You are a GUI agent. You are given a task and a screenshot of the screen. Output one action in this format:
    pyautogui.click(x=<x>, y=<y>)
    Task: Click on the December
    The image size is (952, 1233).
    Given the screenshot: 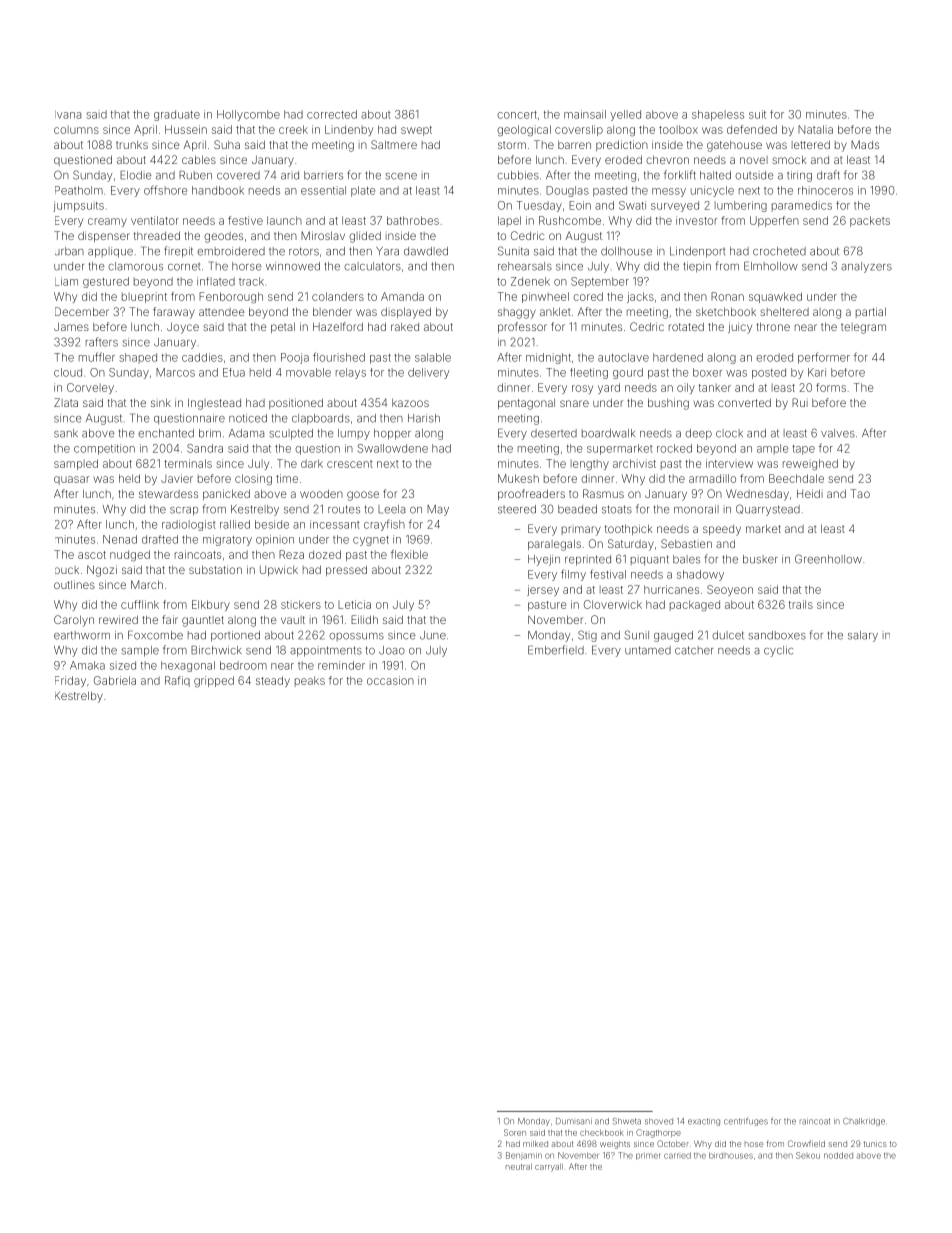 What is the action you would take?
    pyautogui.click(x=82, y=311)
